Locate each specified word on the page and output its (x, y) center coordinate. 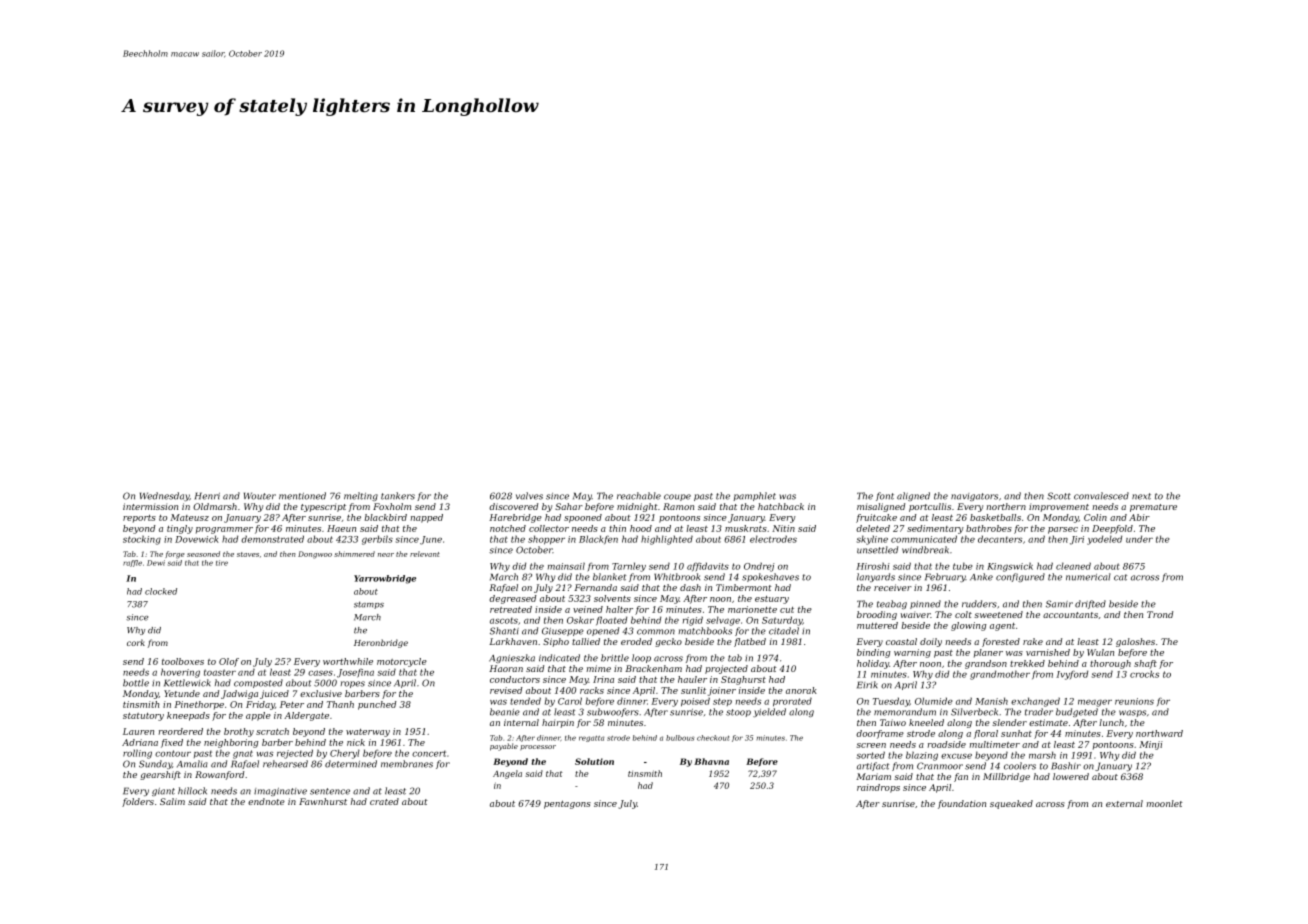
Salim (172, 801)
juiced (274, 694)
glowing (968, 626)
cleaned (1073, 566)
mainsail (566, 566)
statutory (143, 716)
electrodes (773, 539)
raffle (132, 563)
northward (1159, 733)
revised (506, 690)
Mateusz (189, 517)
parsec (1063, 530)
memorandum (905, 712)
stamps (369, 605)
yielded (769, 712)
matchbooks (705, 631)
